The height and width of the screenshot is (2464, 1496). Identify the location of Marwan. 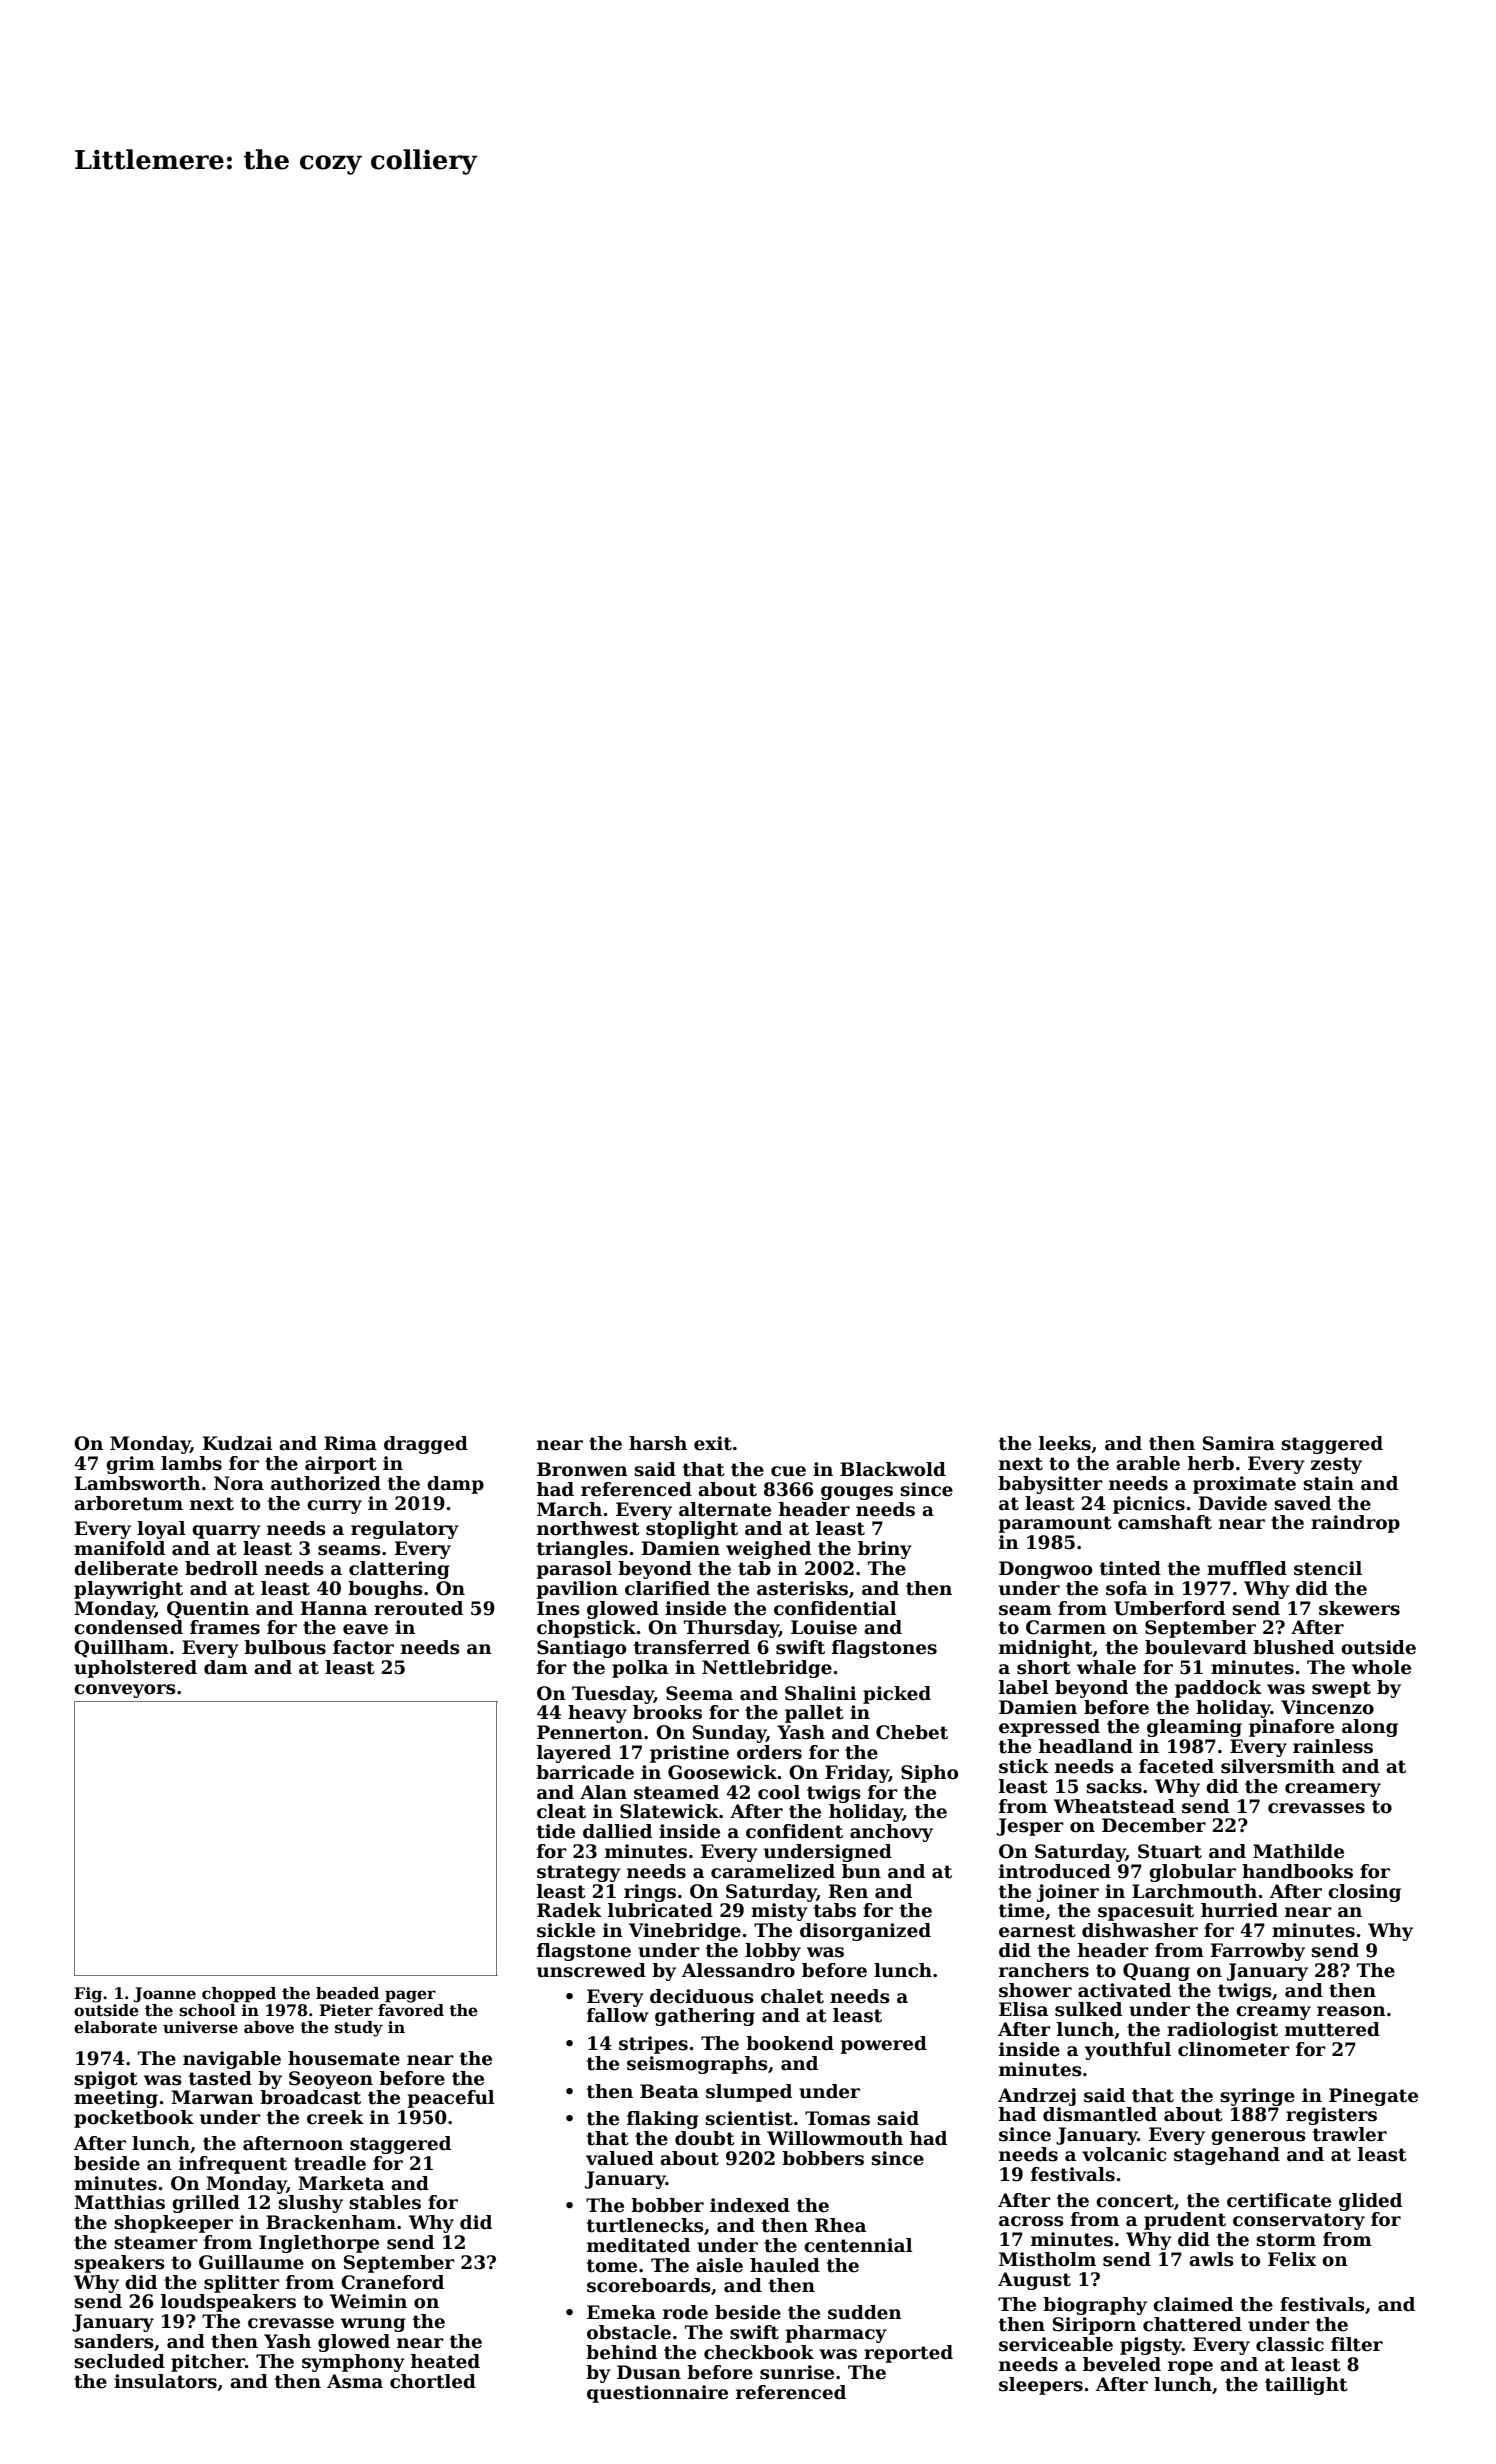
(212, 2097).
